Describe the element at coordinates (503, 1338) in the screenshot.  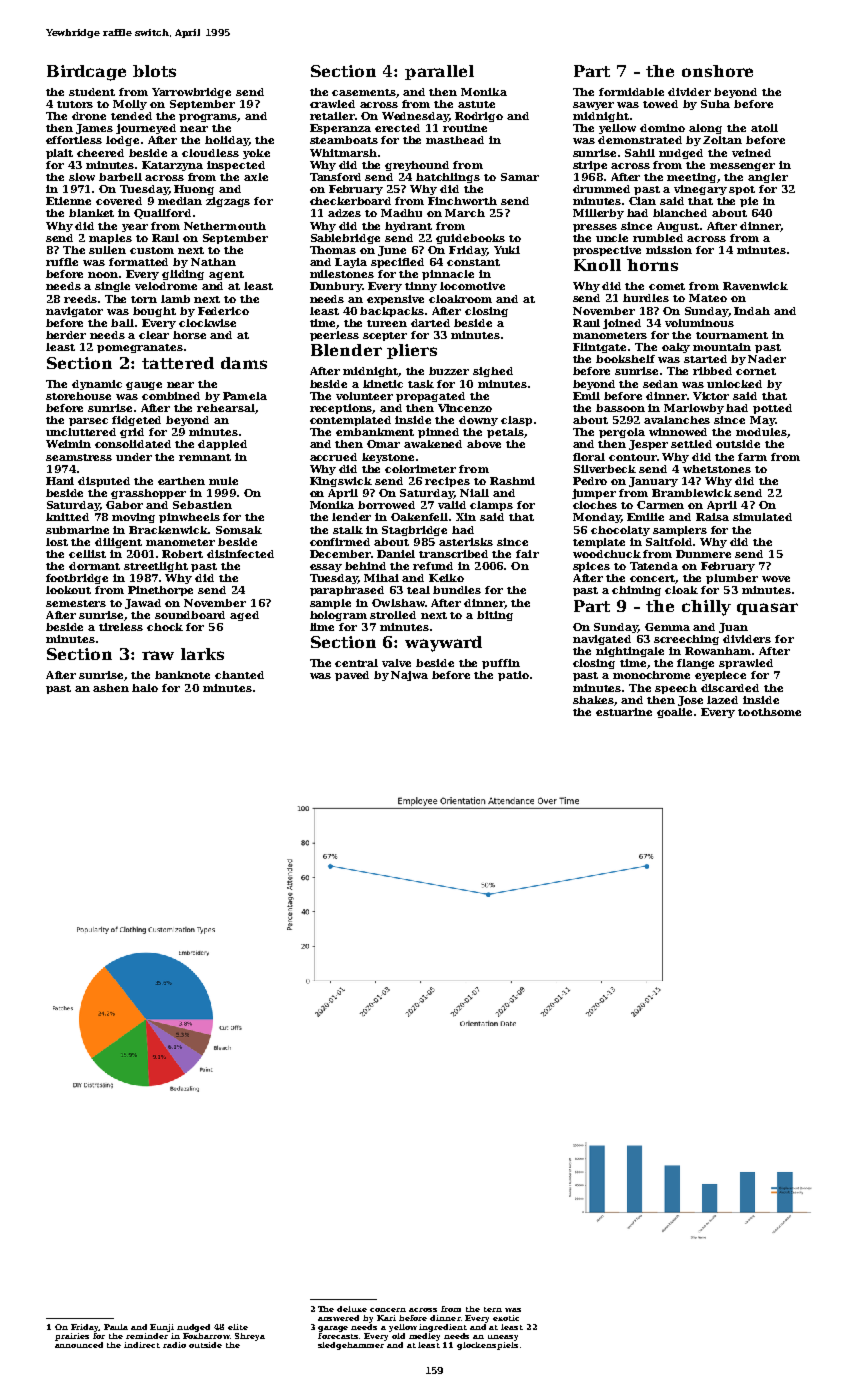
I see `uneasy` at that location.
